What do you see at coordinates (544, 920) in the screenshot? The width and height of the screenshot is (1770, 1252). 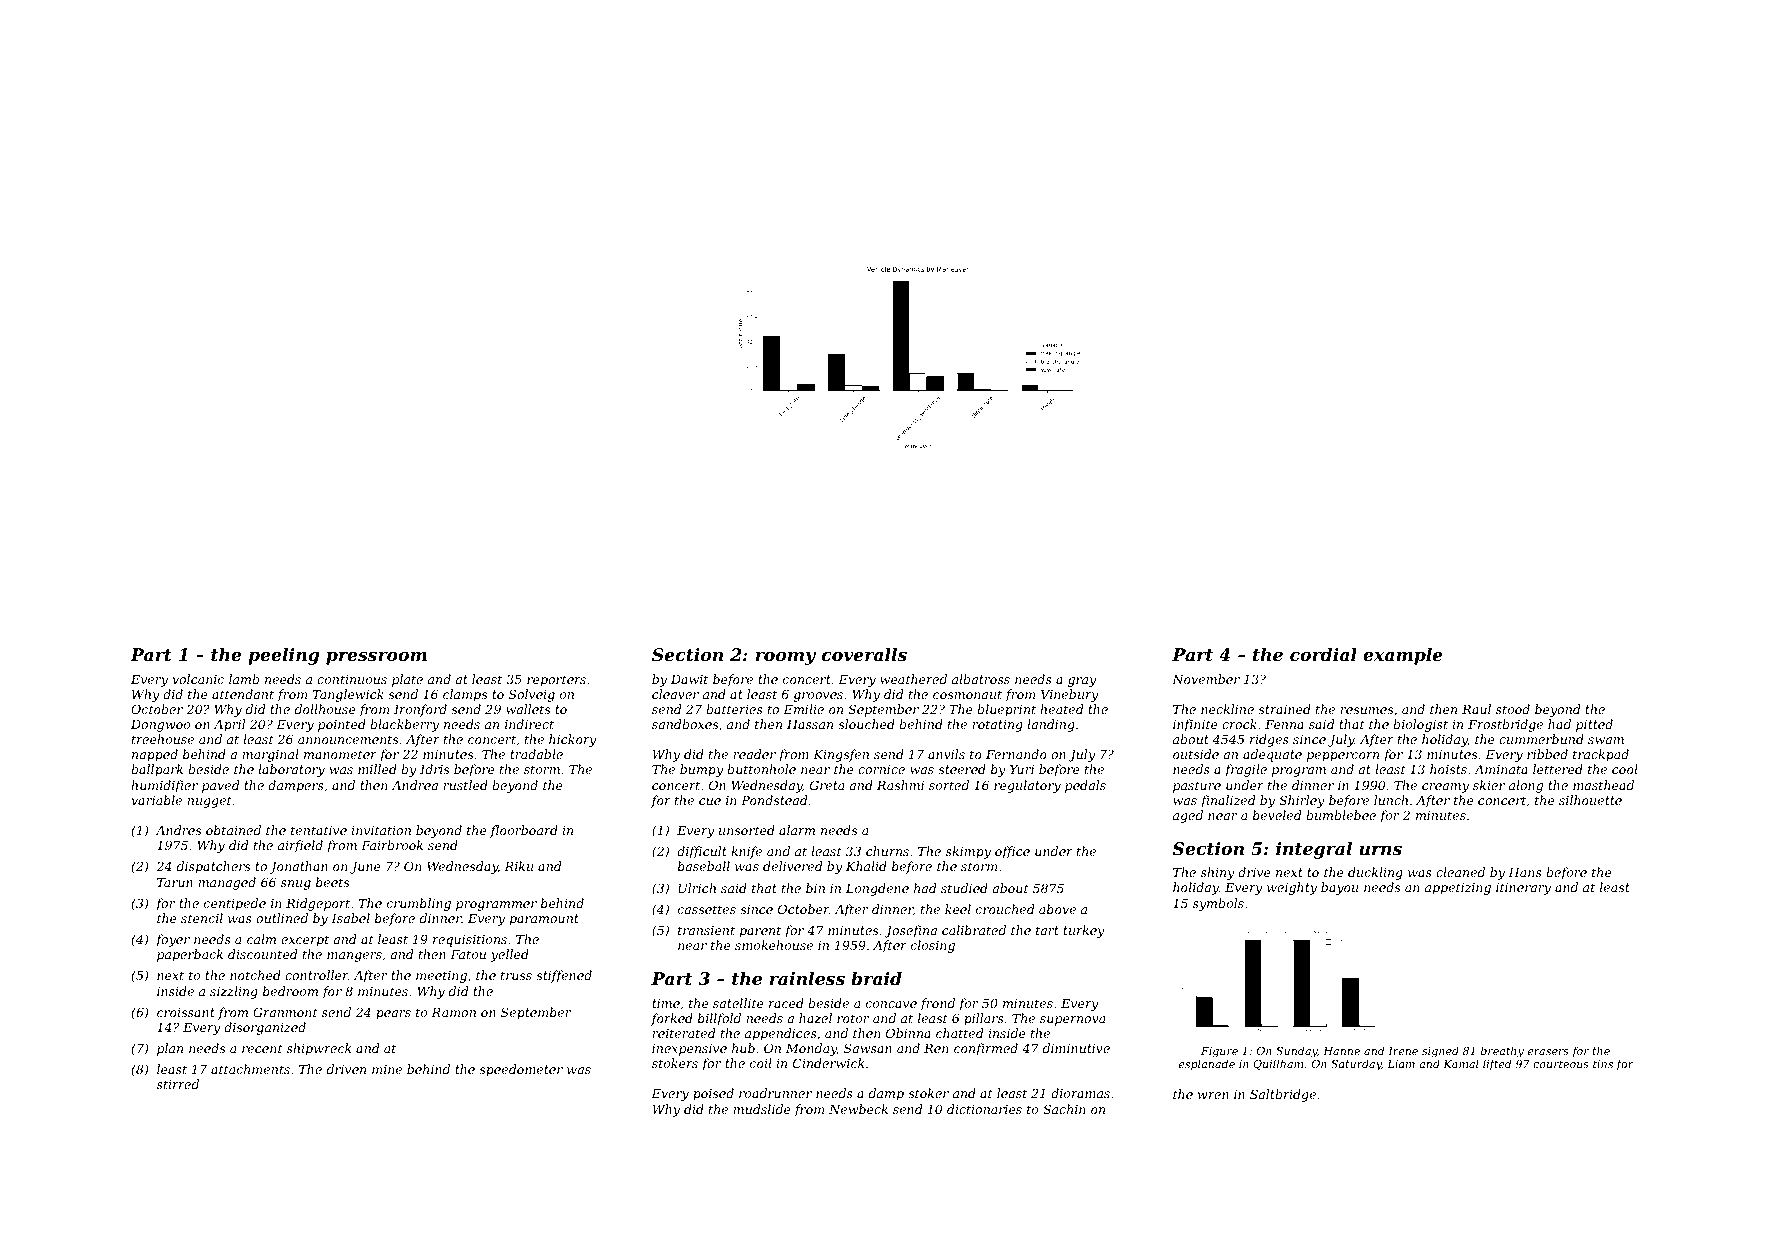 I see `paramount` at bounding box center [544, 920].
